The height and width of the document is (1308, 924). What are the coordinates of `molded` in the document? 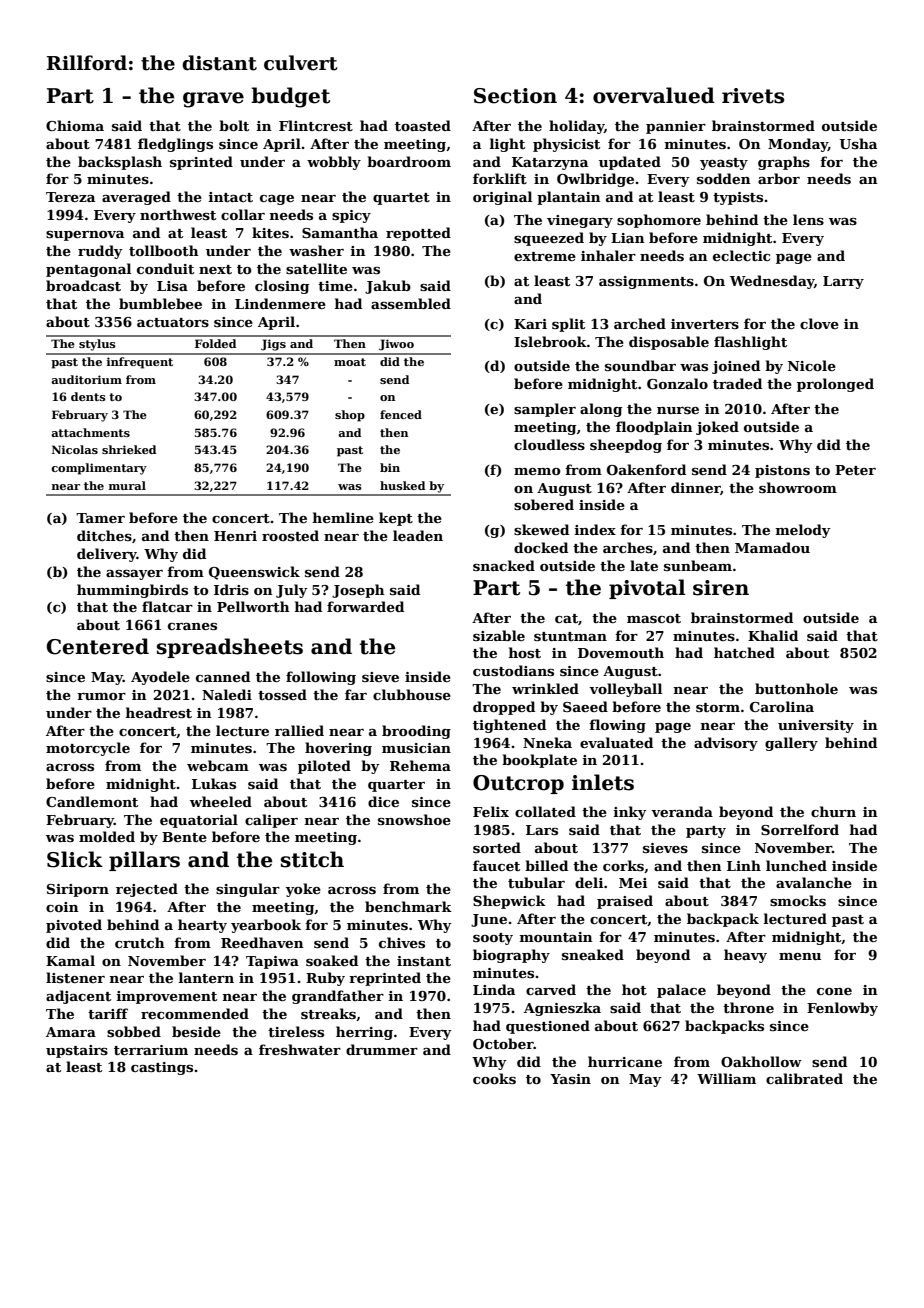 It's located at (107, 836).
